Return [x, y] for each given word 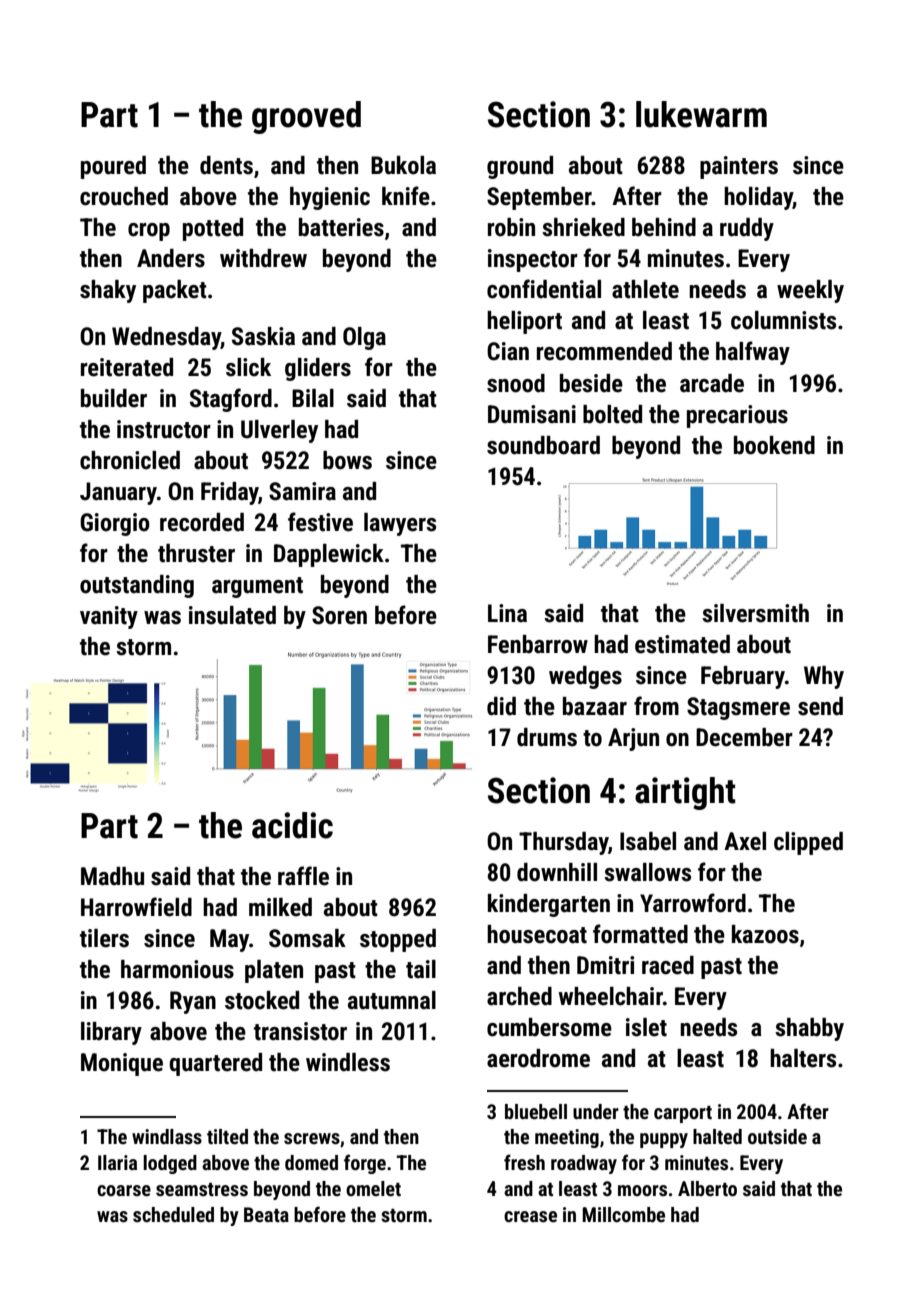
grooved [306, 117]
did [501, 706]
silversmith [755, 613]
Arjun [633, 739]
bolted [612, 414]
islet [646, 1027]
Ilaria [117, 1162]
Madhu [112, 876]
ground [520, 167]
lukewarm [701, 114]
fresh [524, 1162]
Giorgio [115, 524]
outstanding [137, 586]
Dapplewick [329, 555]
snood [516, 383]
